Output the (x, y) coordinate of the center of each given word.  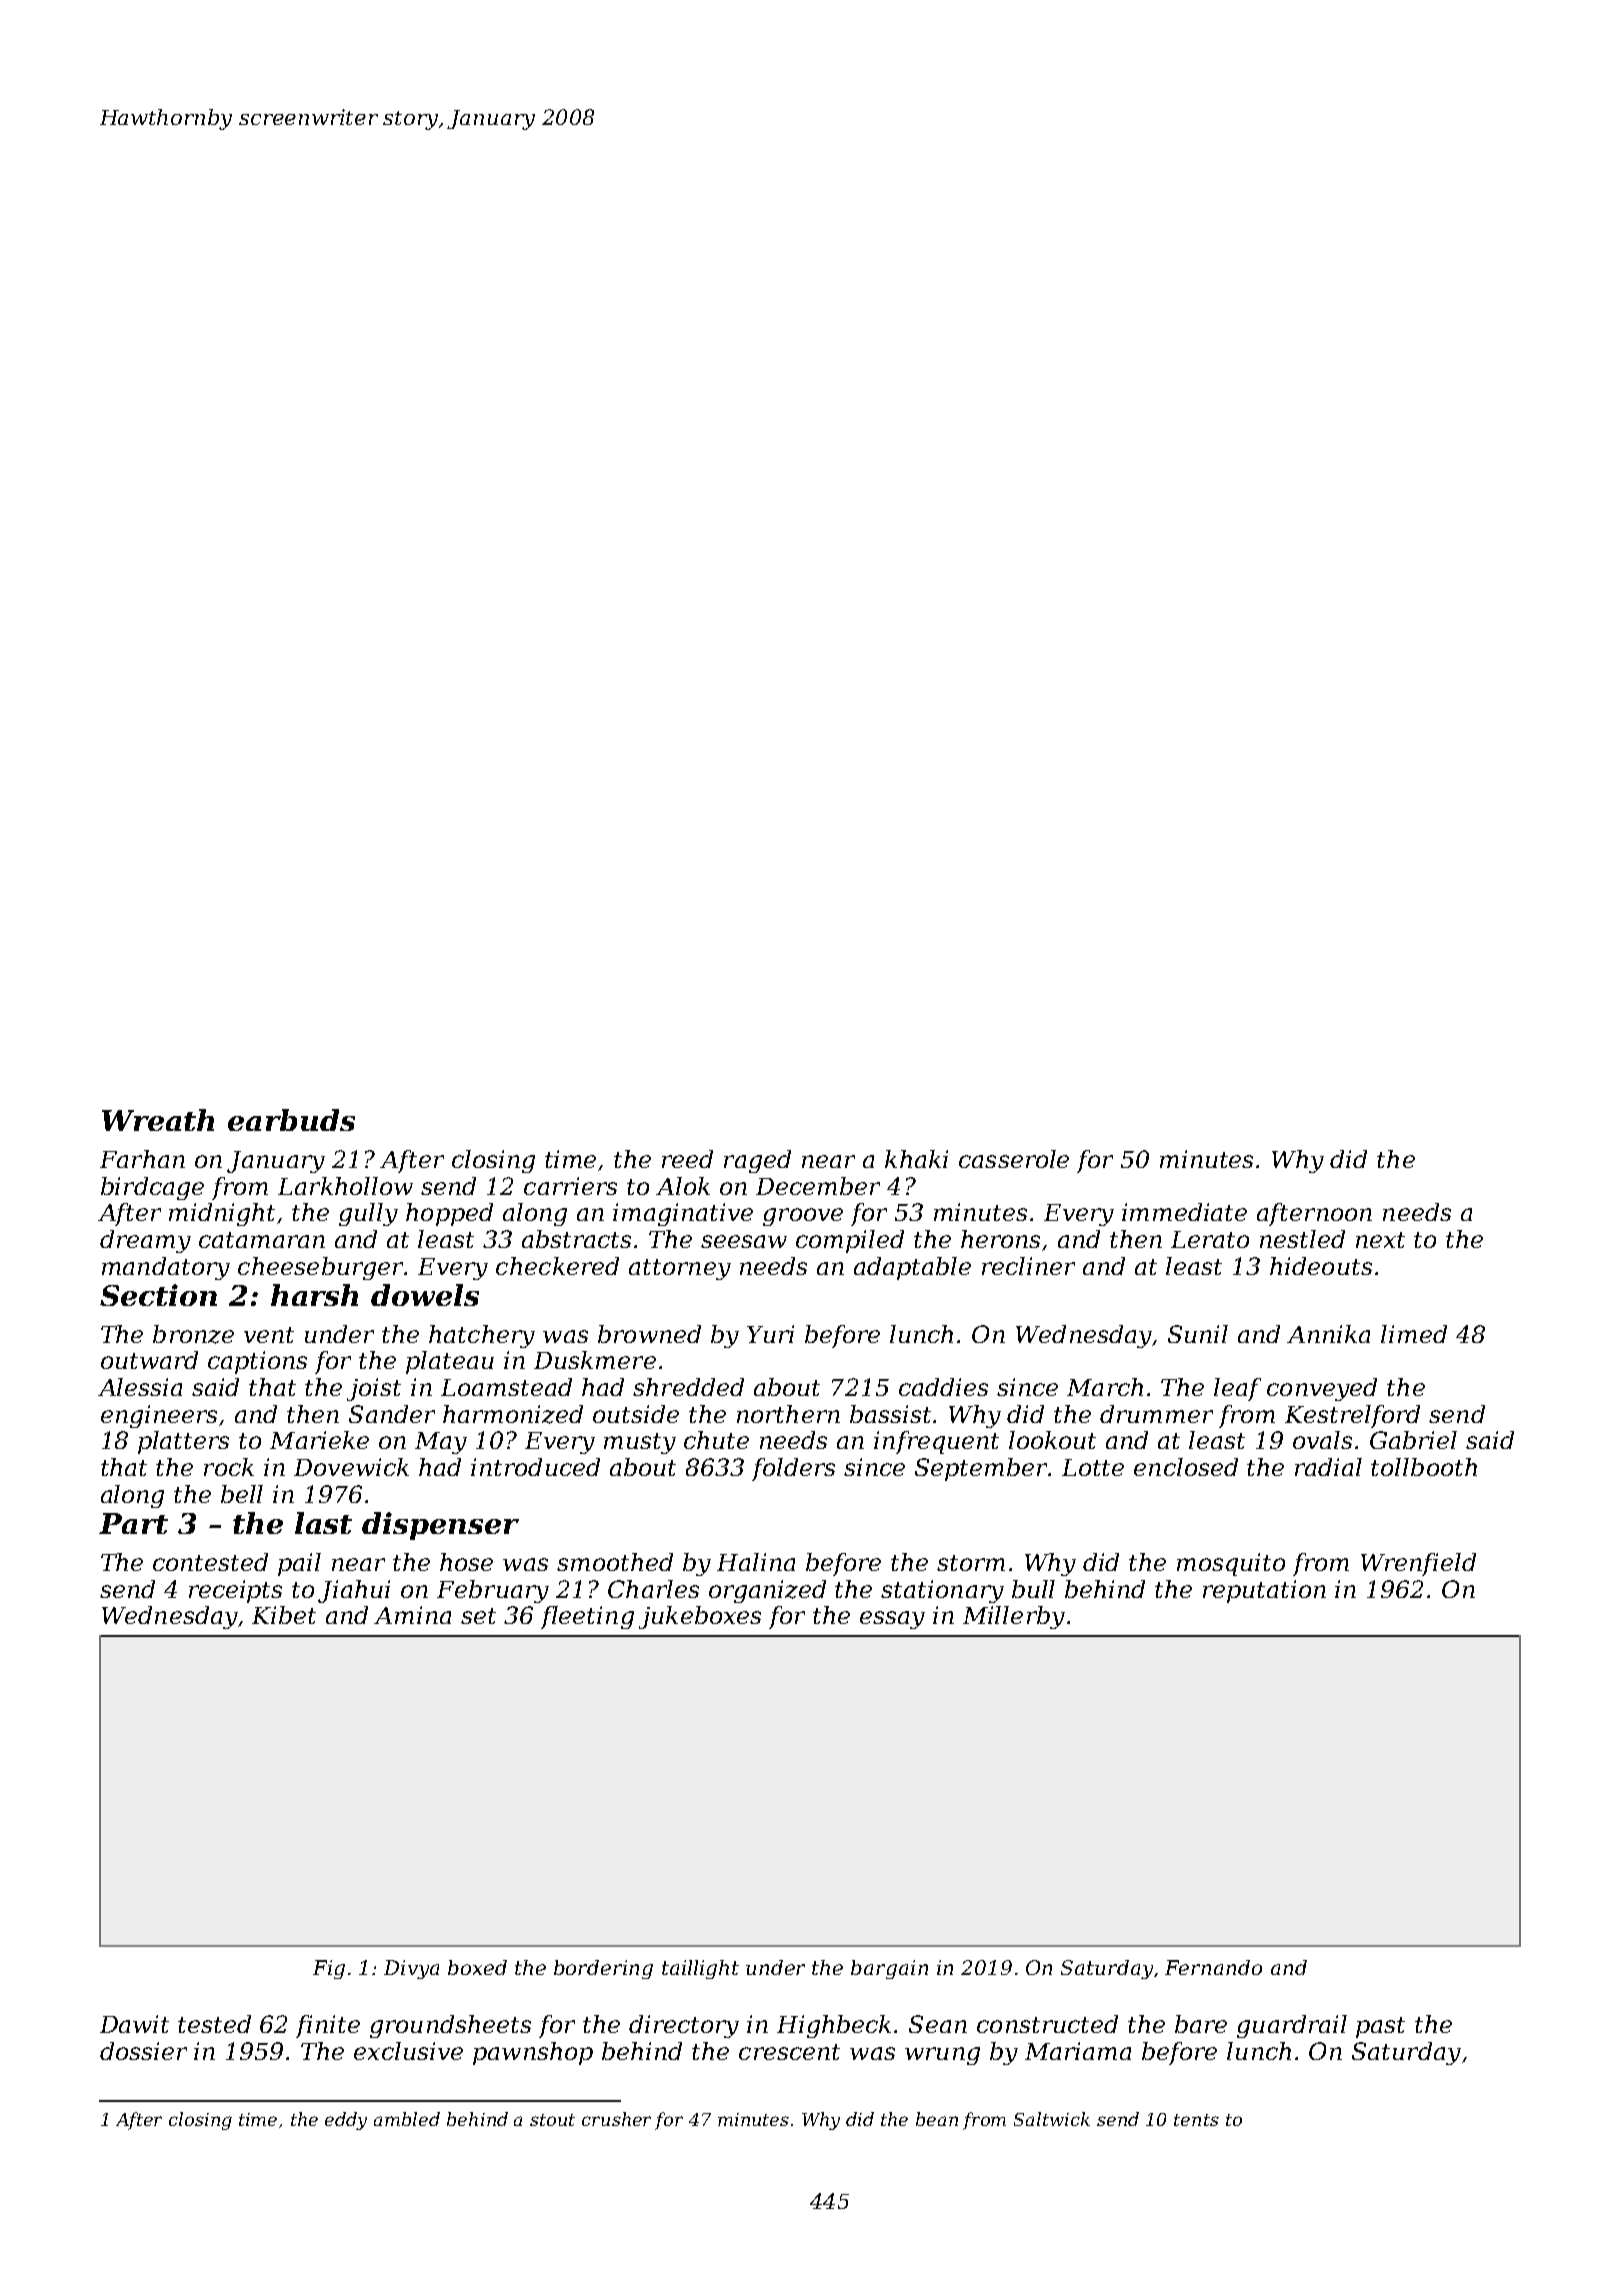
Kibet (284, 1615)
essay (892, 1620)
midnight (222, 1214)
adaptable (912, 1268)
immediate (1184, 1212)
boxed (477, 1967)
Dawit (134, 2024)
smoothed (615, 1562)
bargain (889, 1969)
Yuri (770, 1334)
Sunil (1198, 1334)
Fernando (1213, 1967)
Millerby (1014, 1617)
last (323, 1523)
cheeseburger (321, 1268)
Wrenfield (1418, 1564)
